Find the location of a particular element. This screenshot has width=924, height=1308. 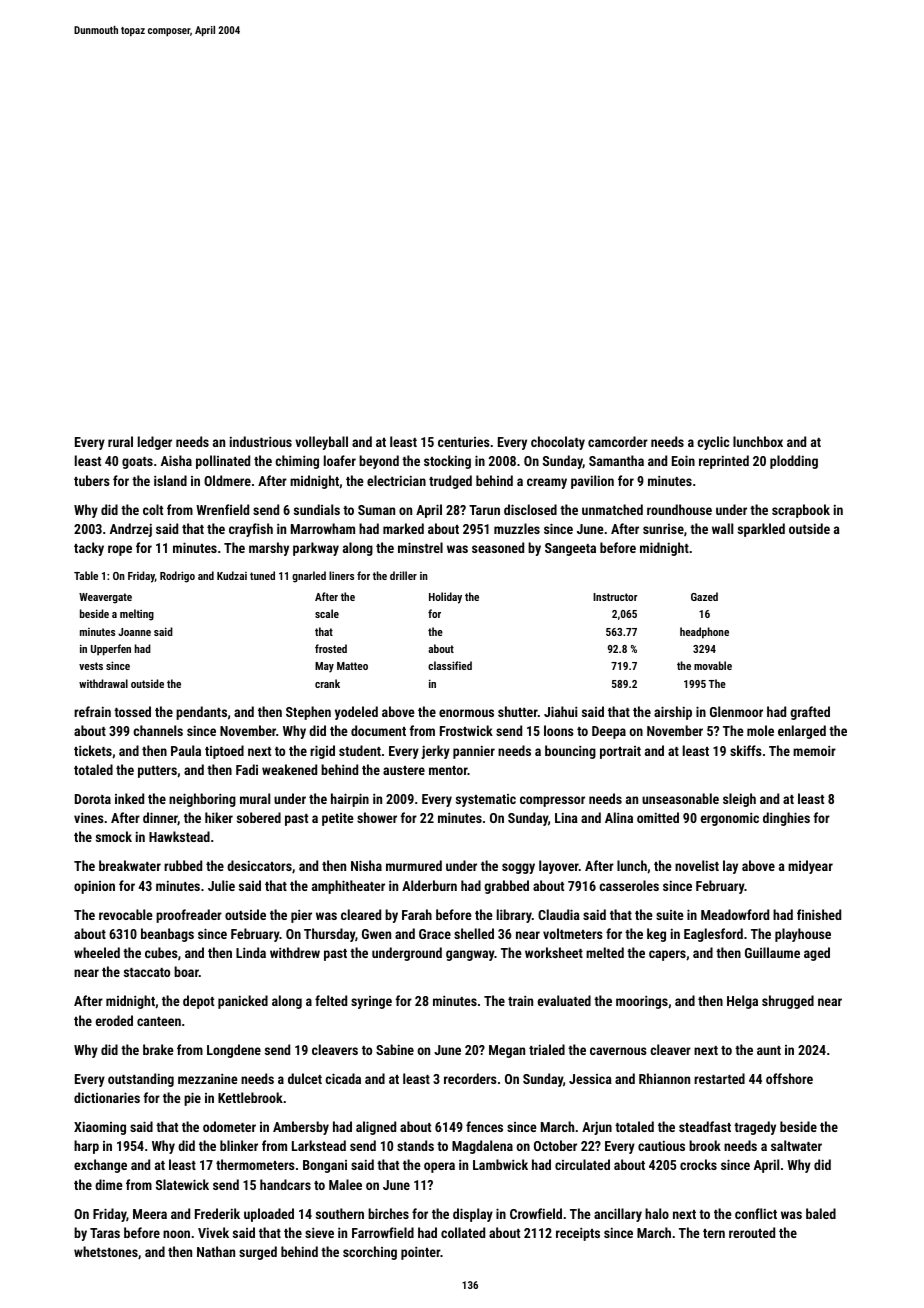

eroded is located at coordinates (114, 1020).
